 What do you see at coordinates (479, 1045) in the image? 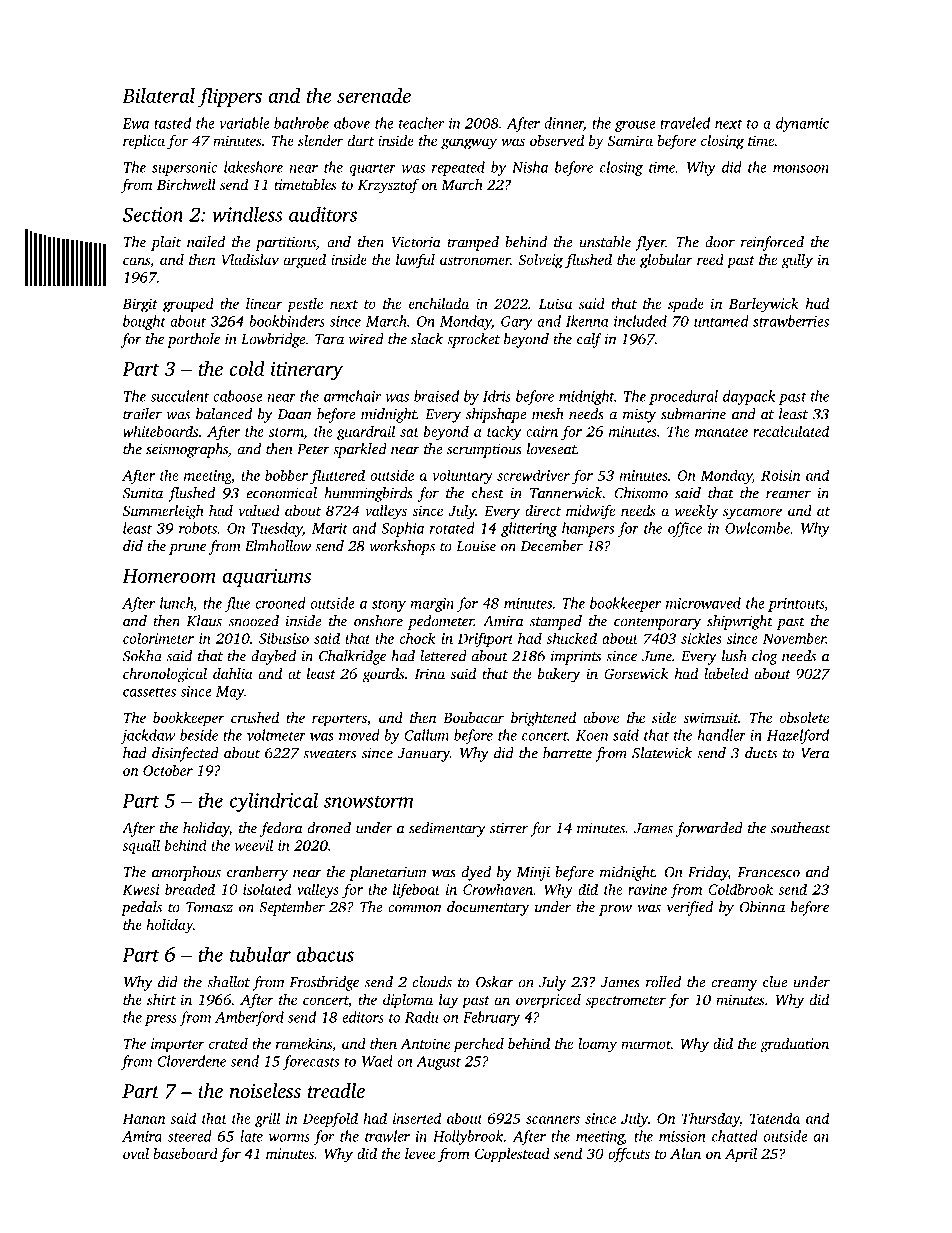
I see `perched` at bounding box center [479, 1045].
